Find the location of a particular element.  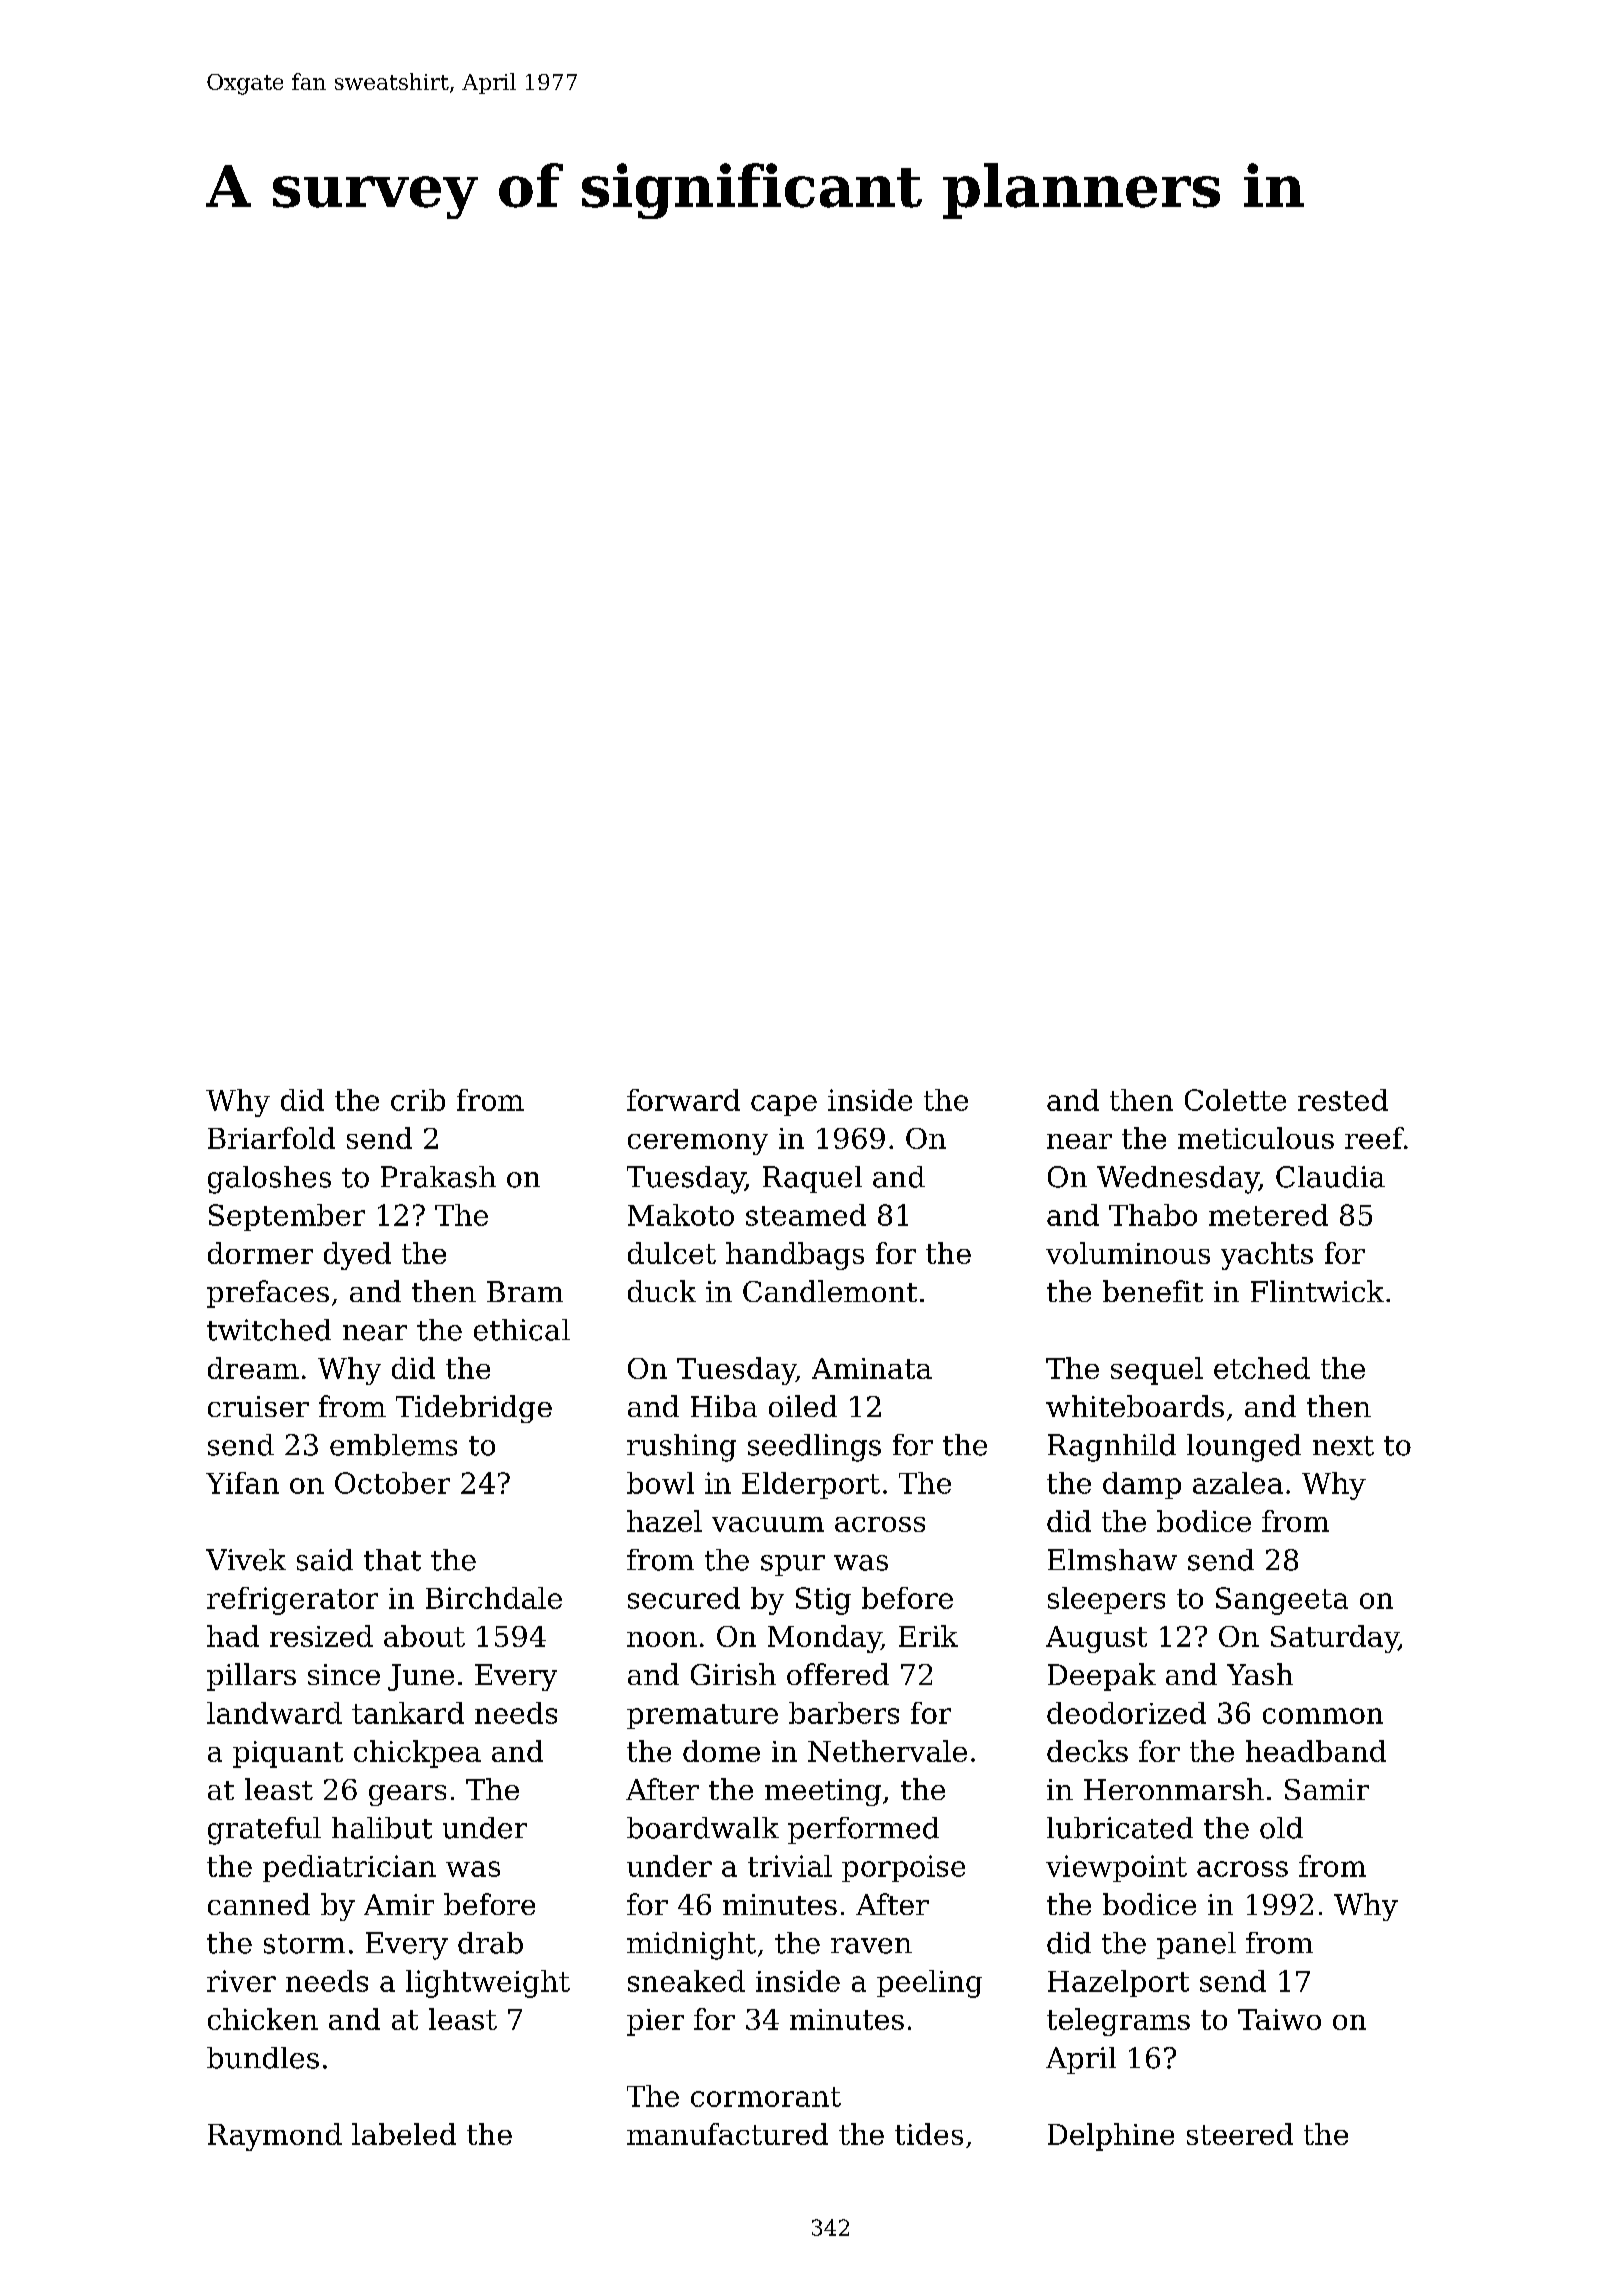

canned is located at coordinates (259, 1904).
